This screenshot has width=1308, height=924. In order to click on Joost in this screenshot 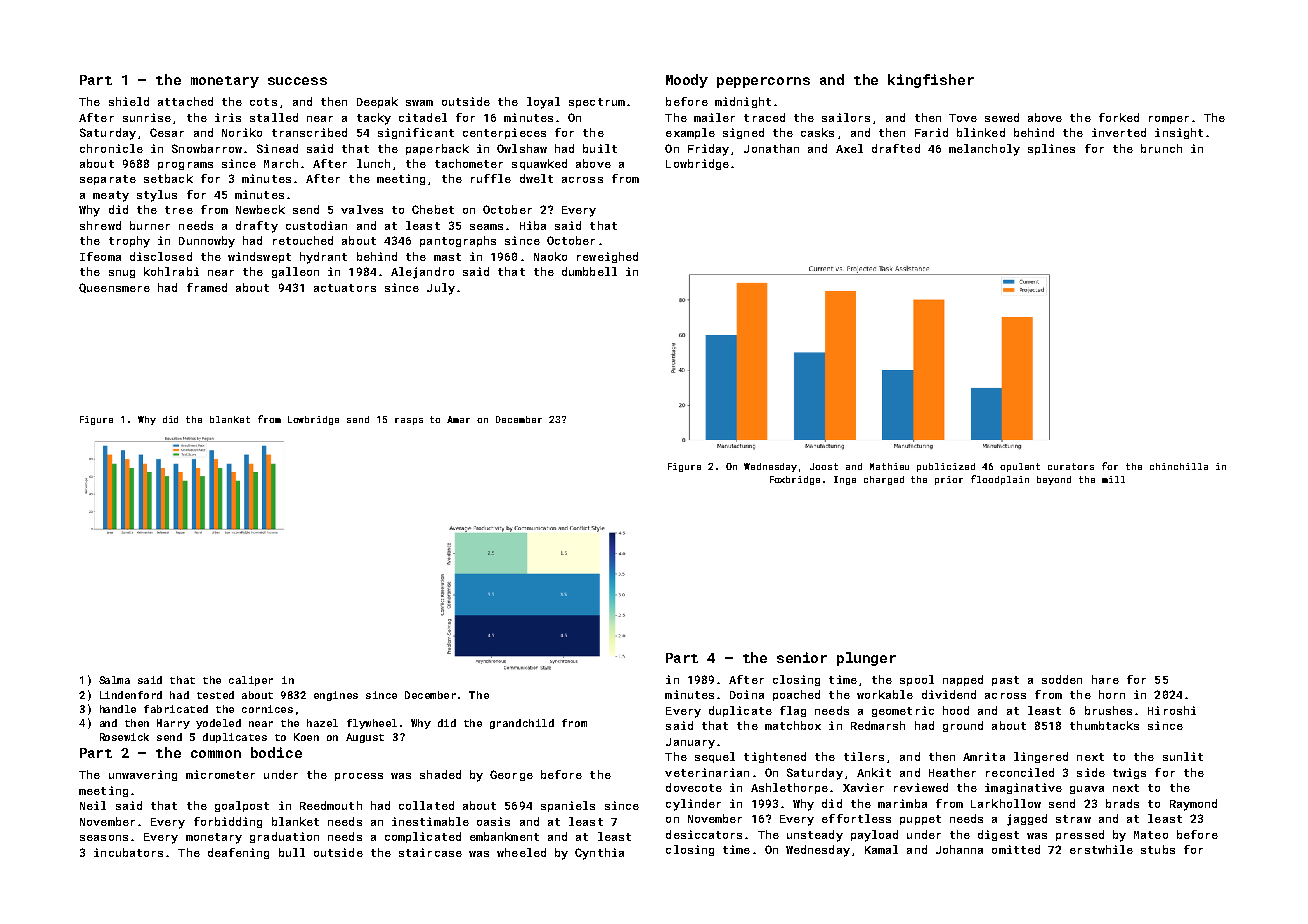, I will do `click(824, 466)`.
